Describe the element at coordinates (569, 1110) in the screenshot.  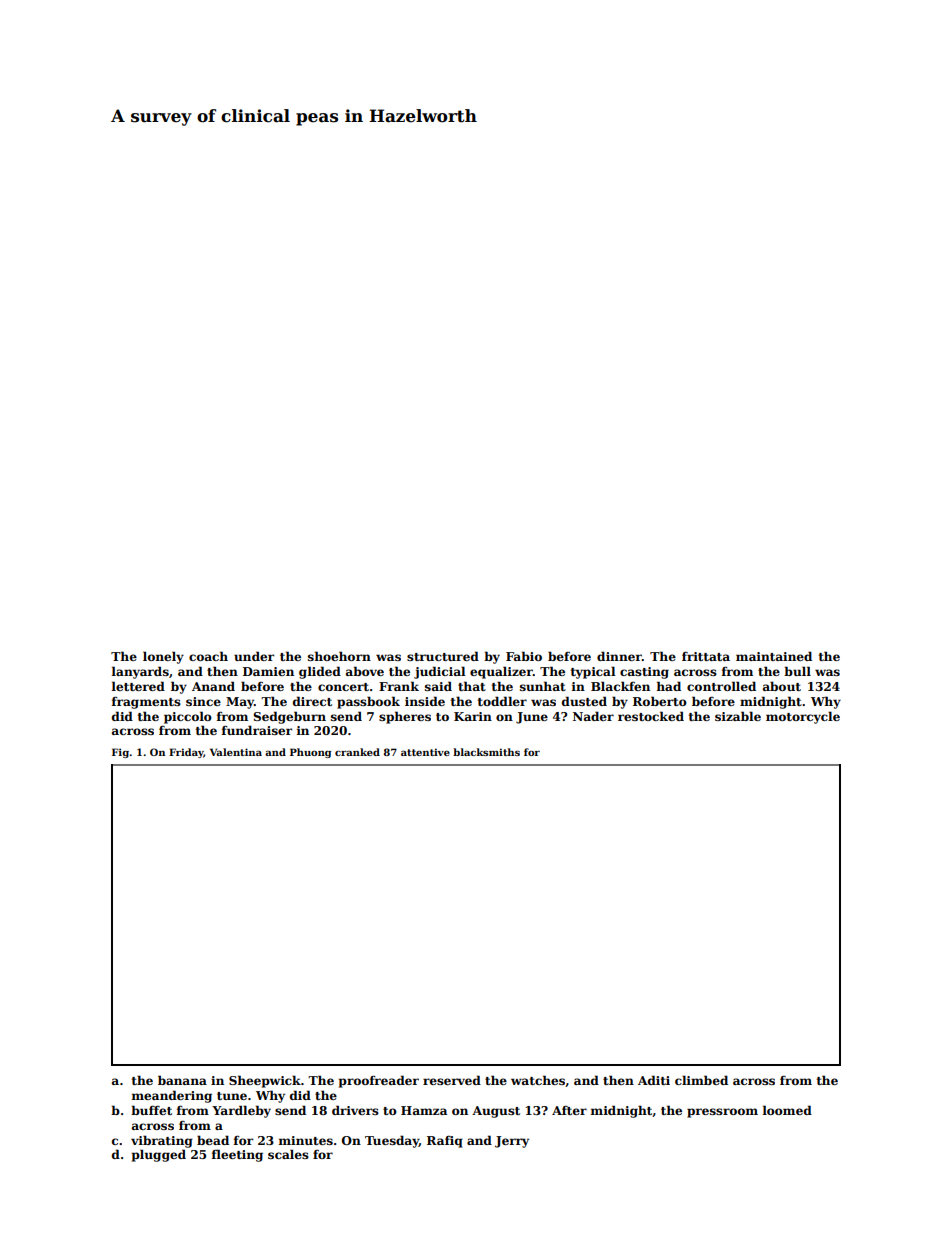
I see `After` at that location.
